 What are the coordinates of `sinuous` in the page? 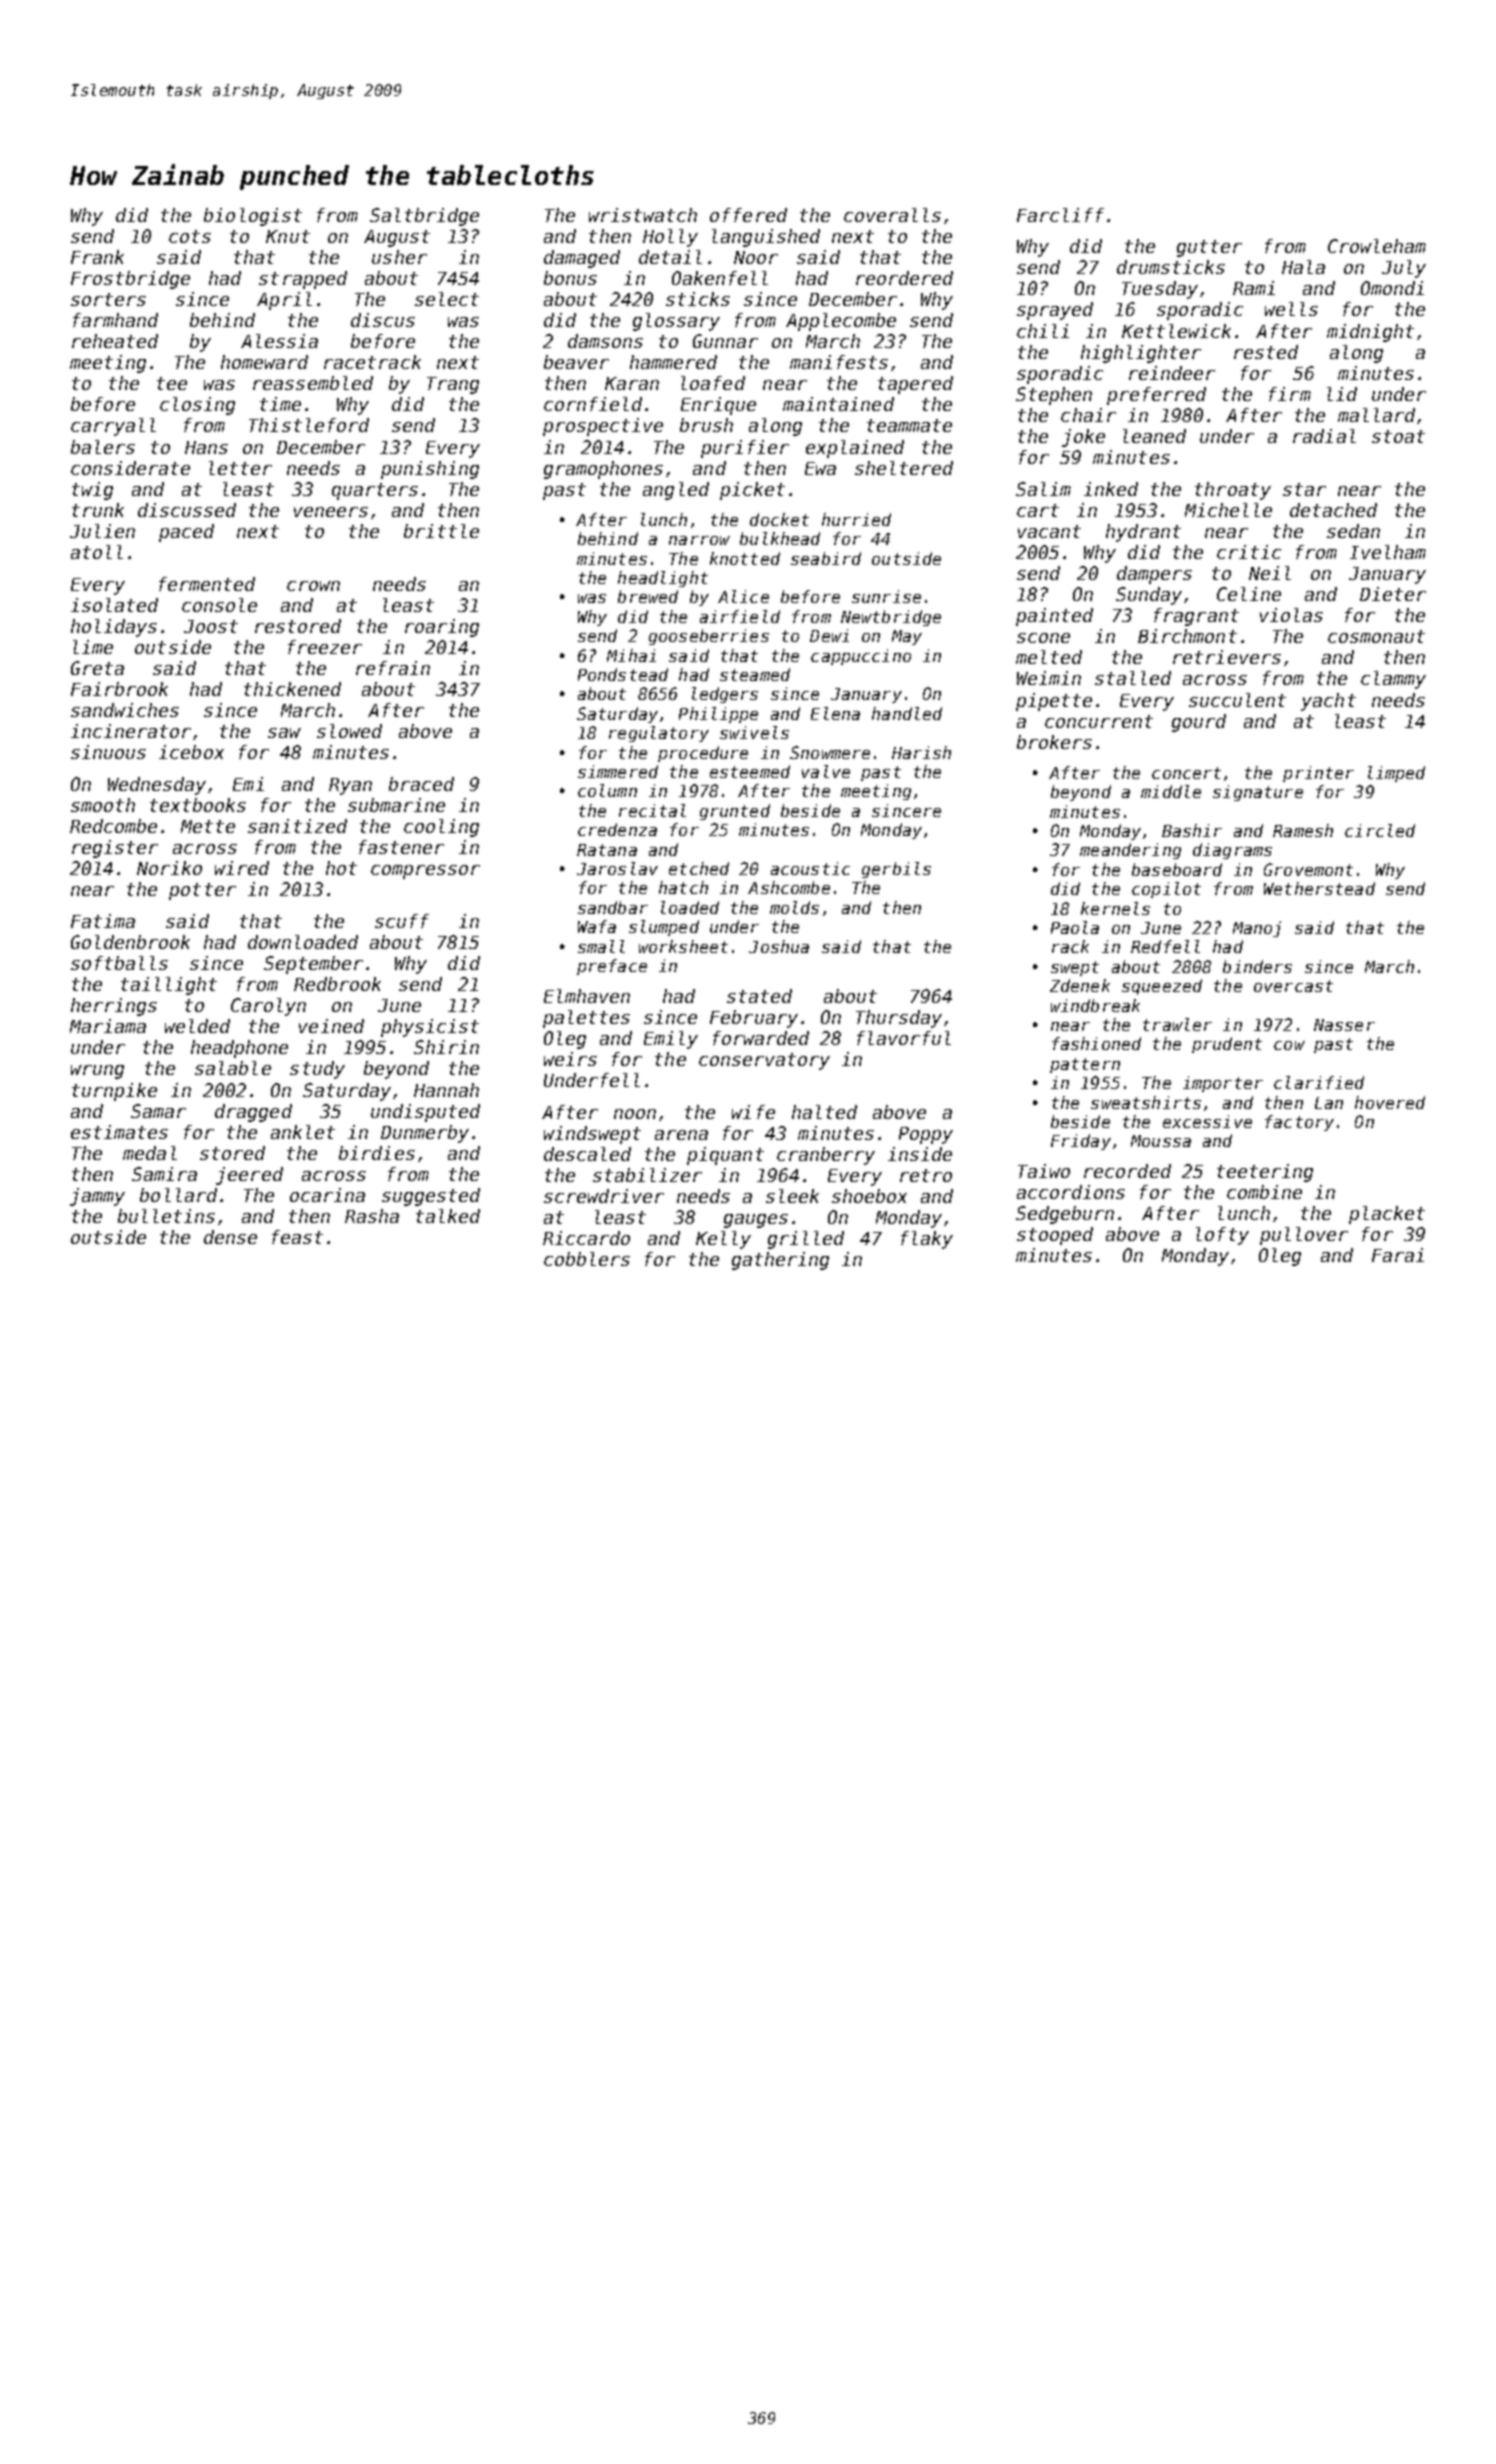 It's located at (108, 752).
